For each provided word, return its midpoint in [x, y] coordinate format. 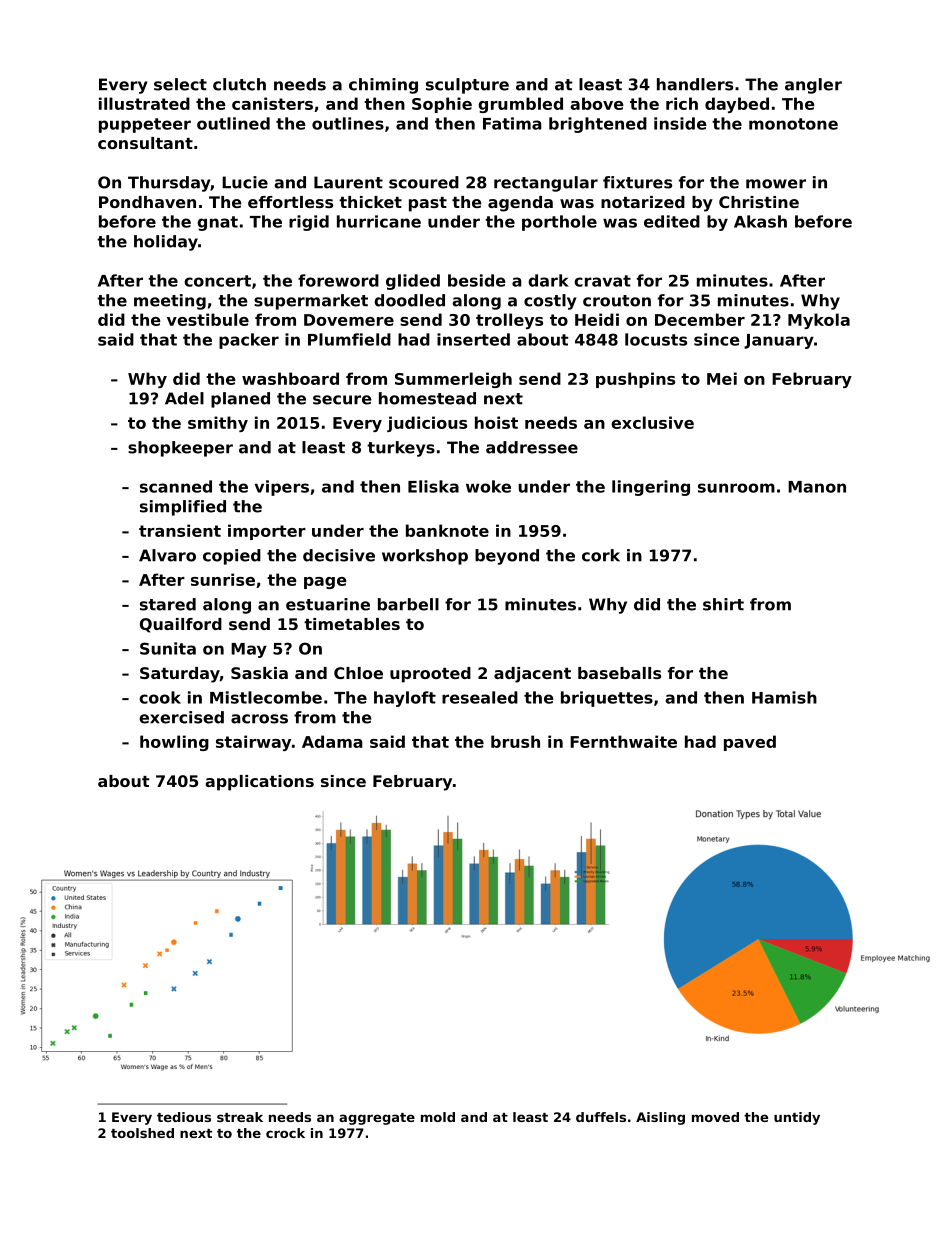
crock [285, 1133]
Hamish [784, 697]
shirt [723, 604]
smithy [218, 424]
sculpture [467, 86]
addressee [532, 447]
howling [174, 743]
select [180, 84]
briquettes [607, 699]
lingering [651, 488]
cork [601, 555]
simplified [183, 508]
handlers [695, 84]
